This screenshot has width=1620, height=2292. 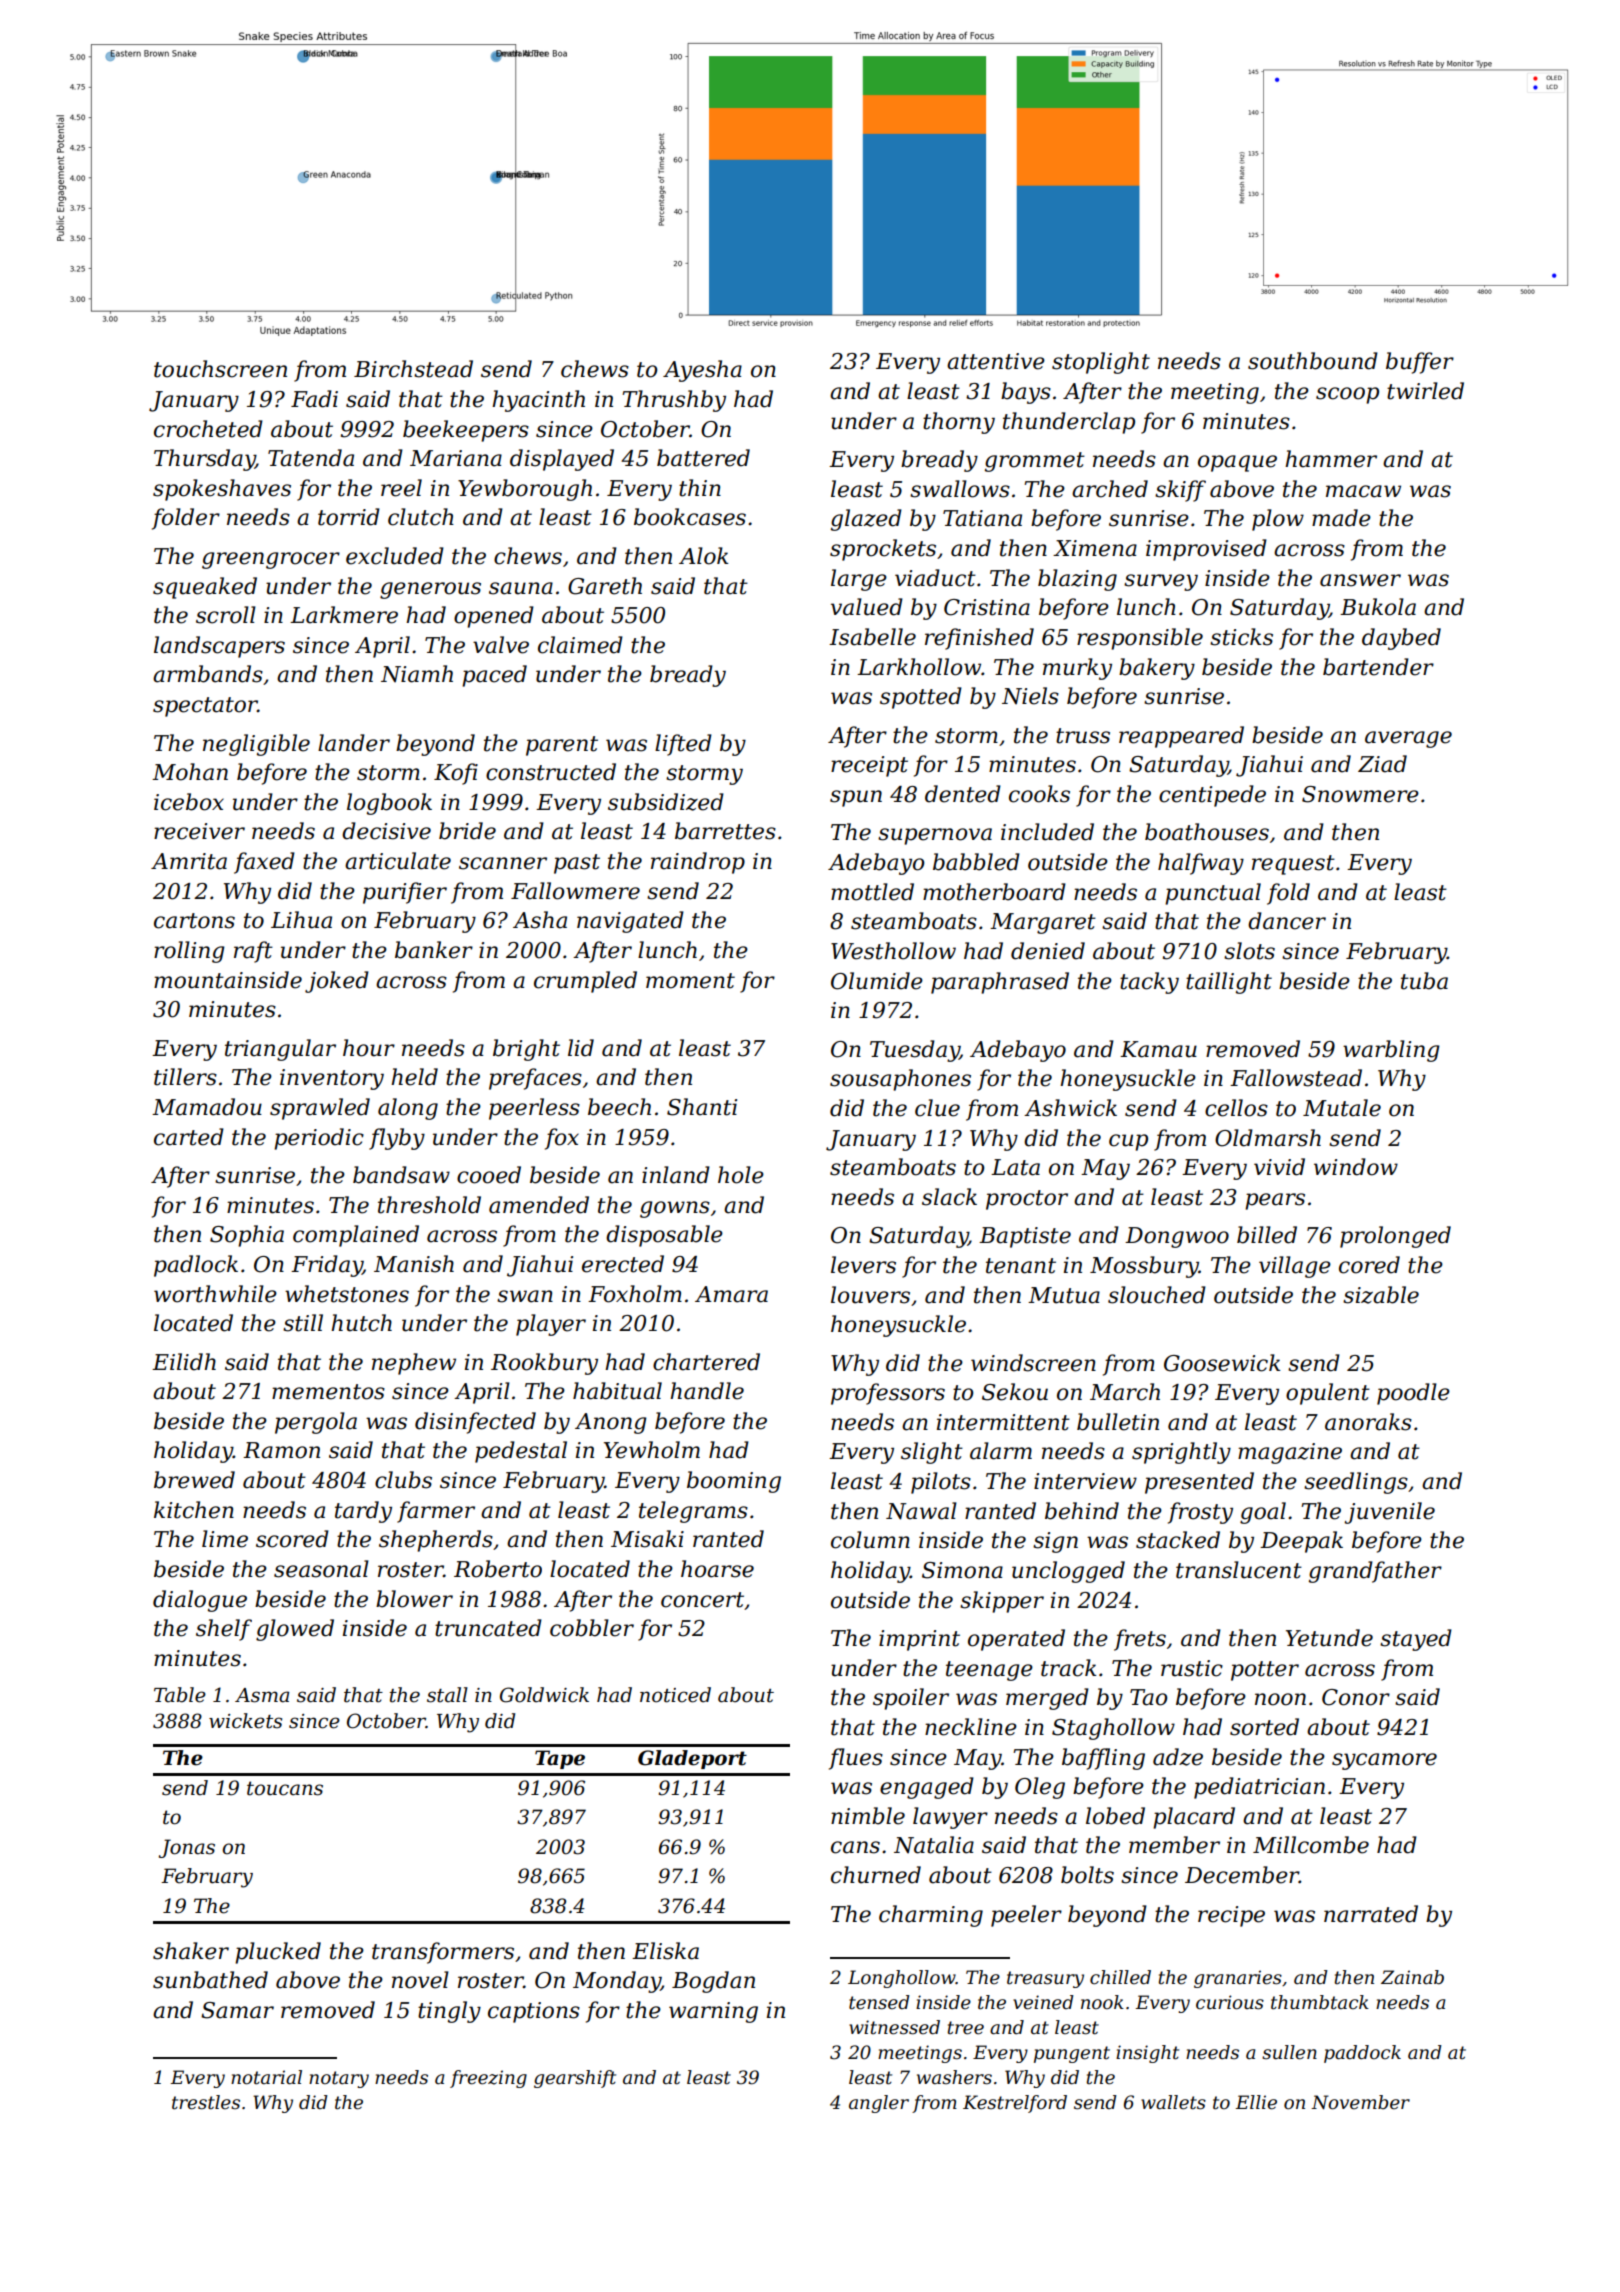 I want to click on subsidized, so click(x=666, y=802).
